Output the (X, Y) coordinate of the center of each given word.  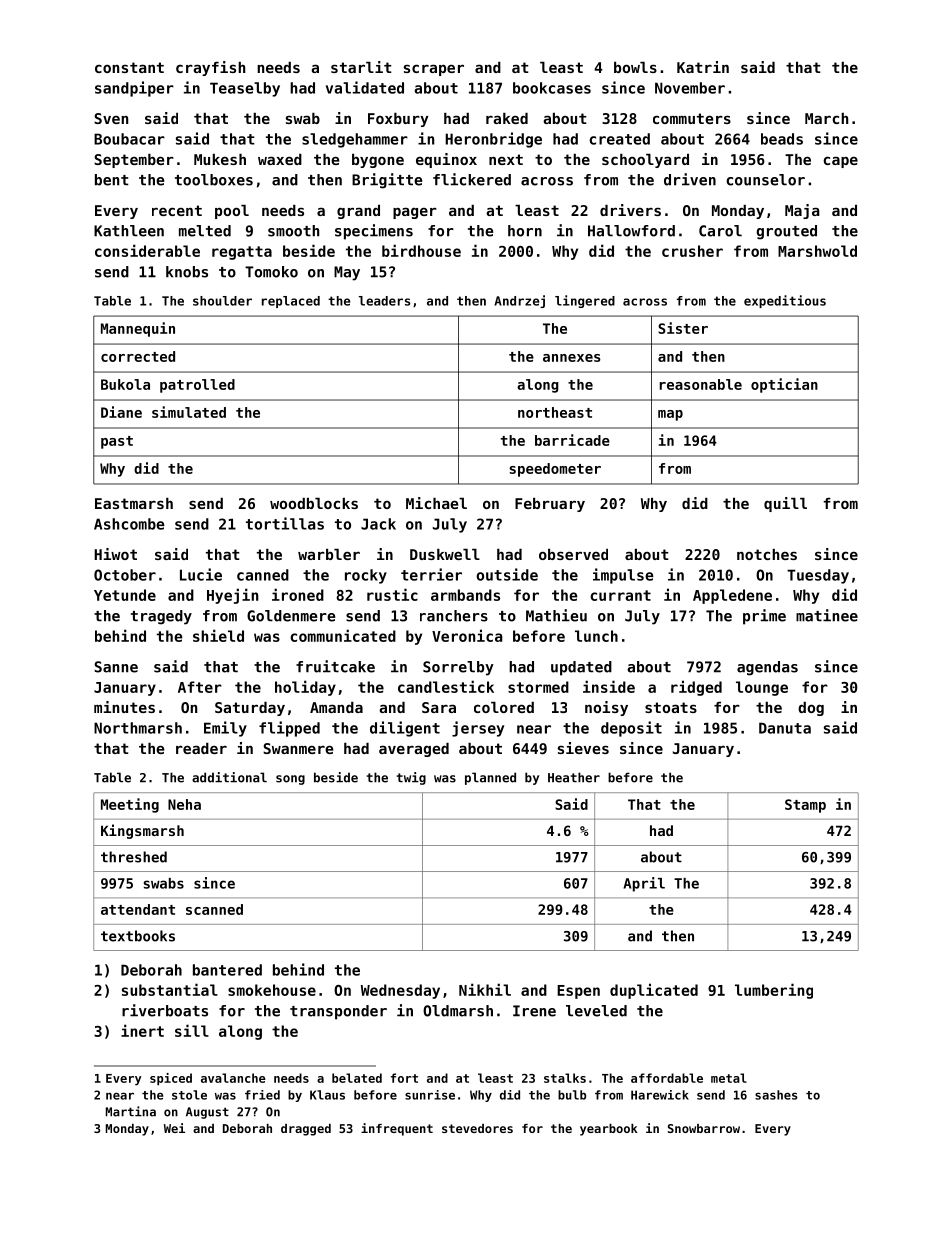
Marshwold (817, 251)
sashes (776, 1095)
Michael (436, 503)
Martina (131, 1111)
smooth (293, 231)
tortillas (285, 523)
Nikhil (485, 989)
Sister (683, 328)
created (619, 139)
